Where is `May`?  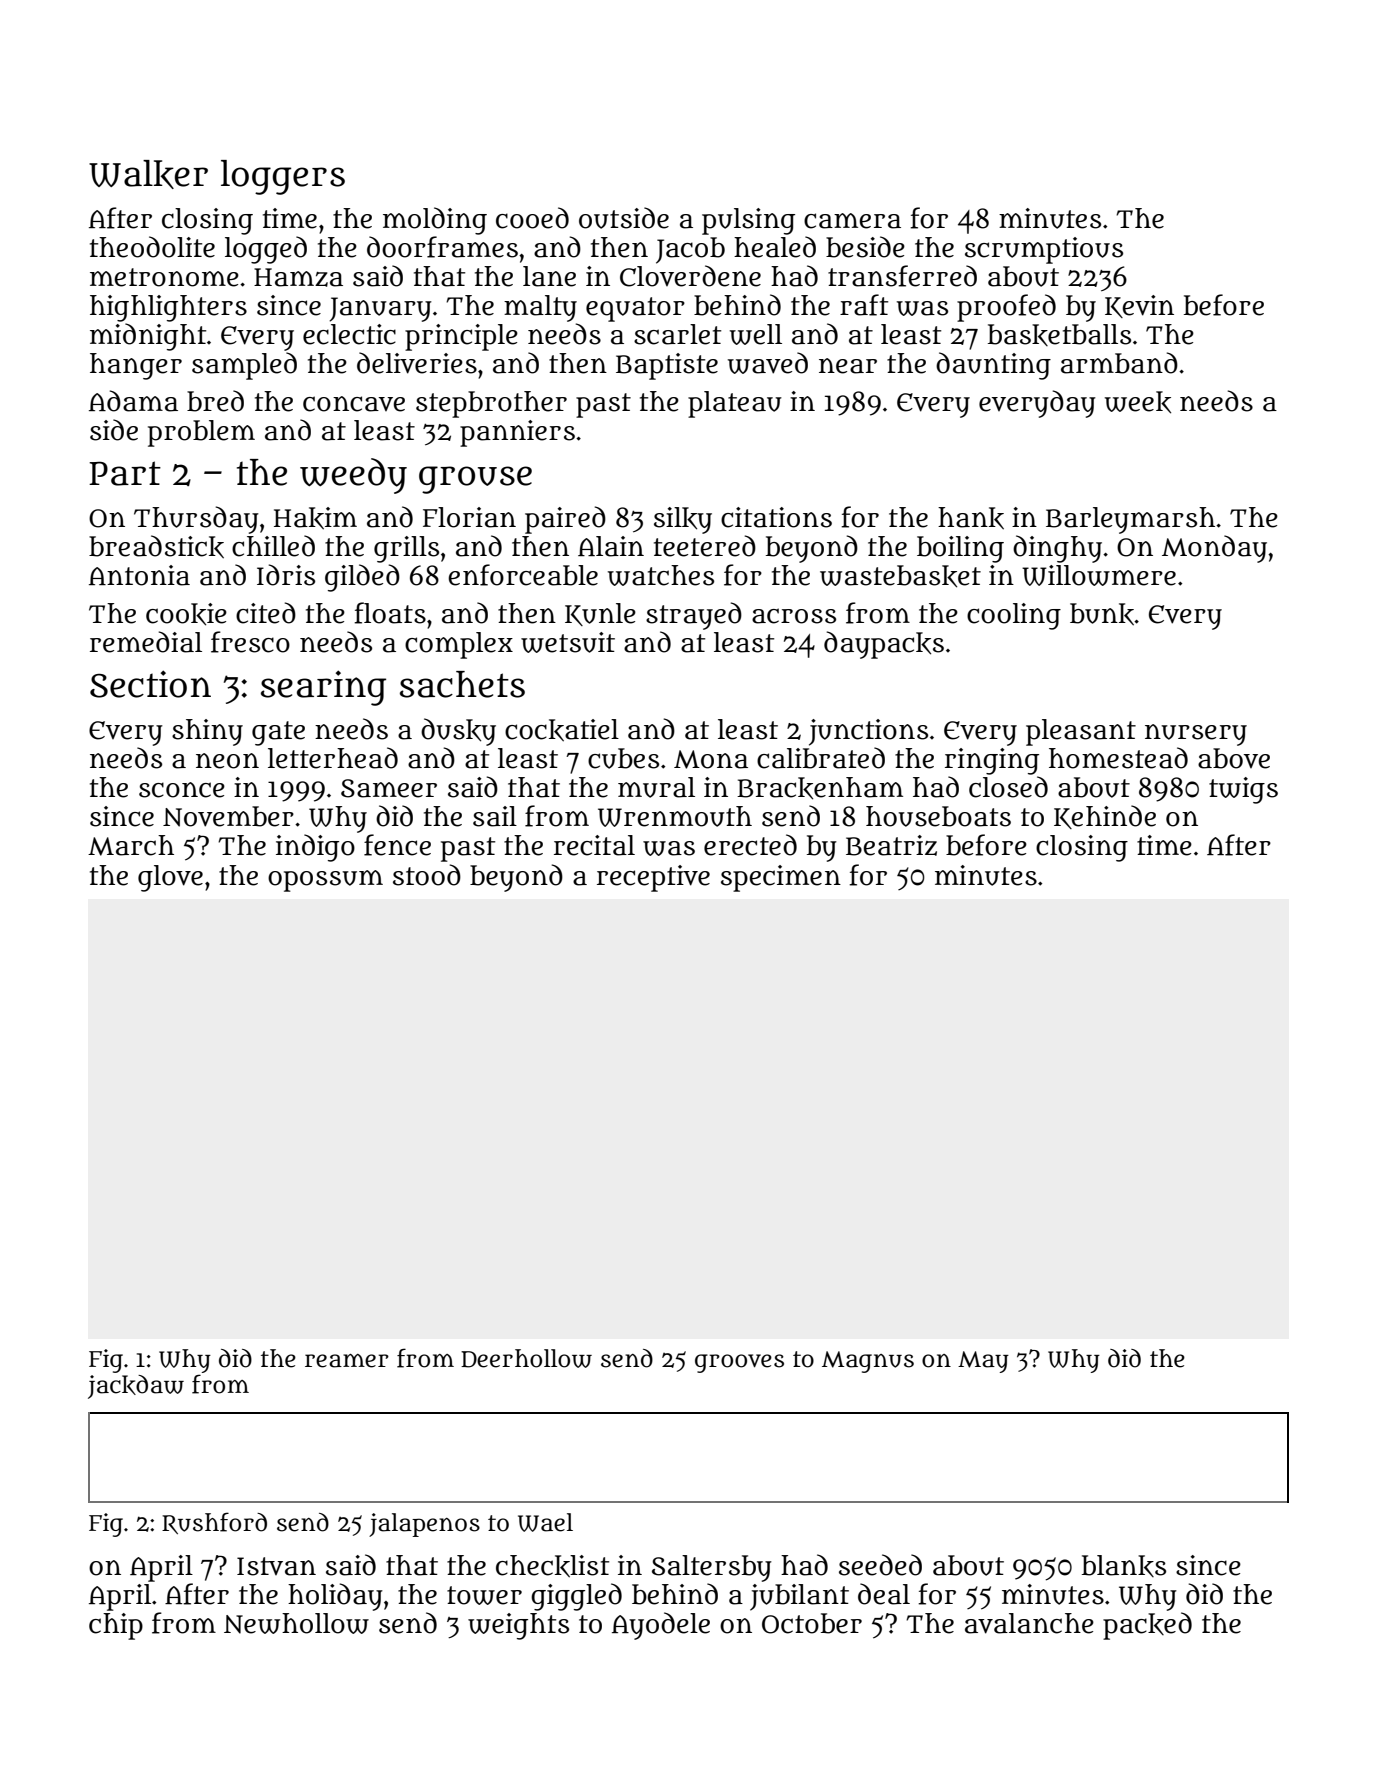
May is located at coordinates (983, 1362).
